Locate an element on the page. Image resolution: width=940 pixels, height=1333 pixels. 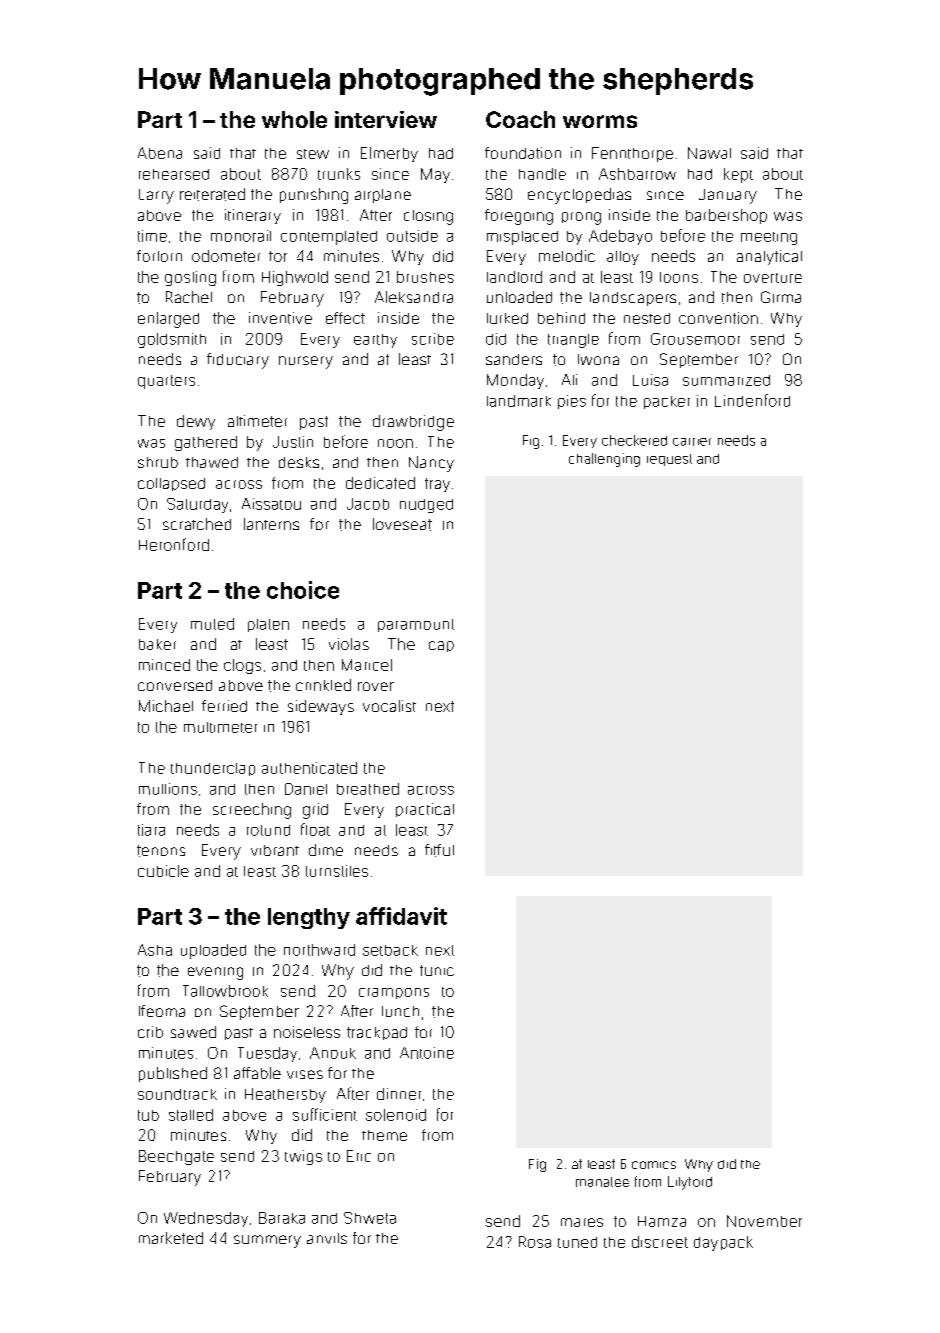
baker is located at coordinates (157, 644).
